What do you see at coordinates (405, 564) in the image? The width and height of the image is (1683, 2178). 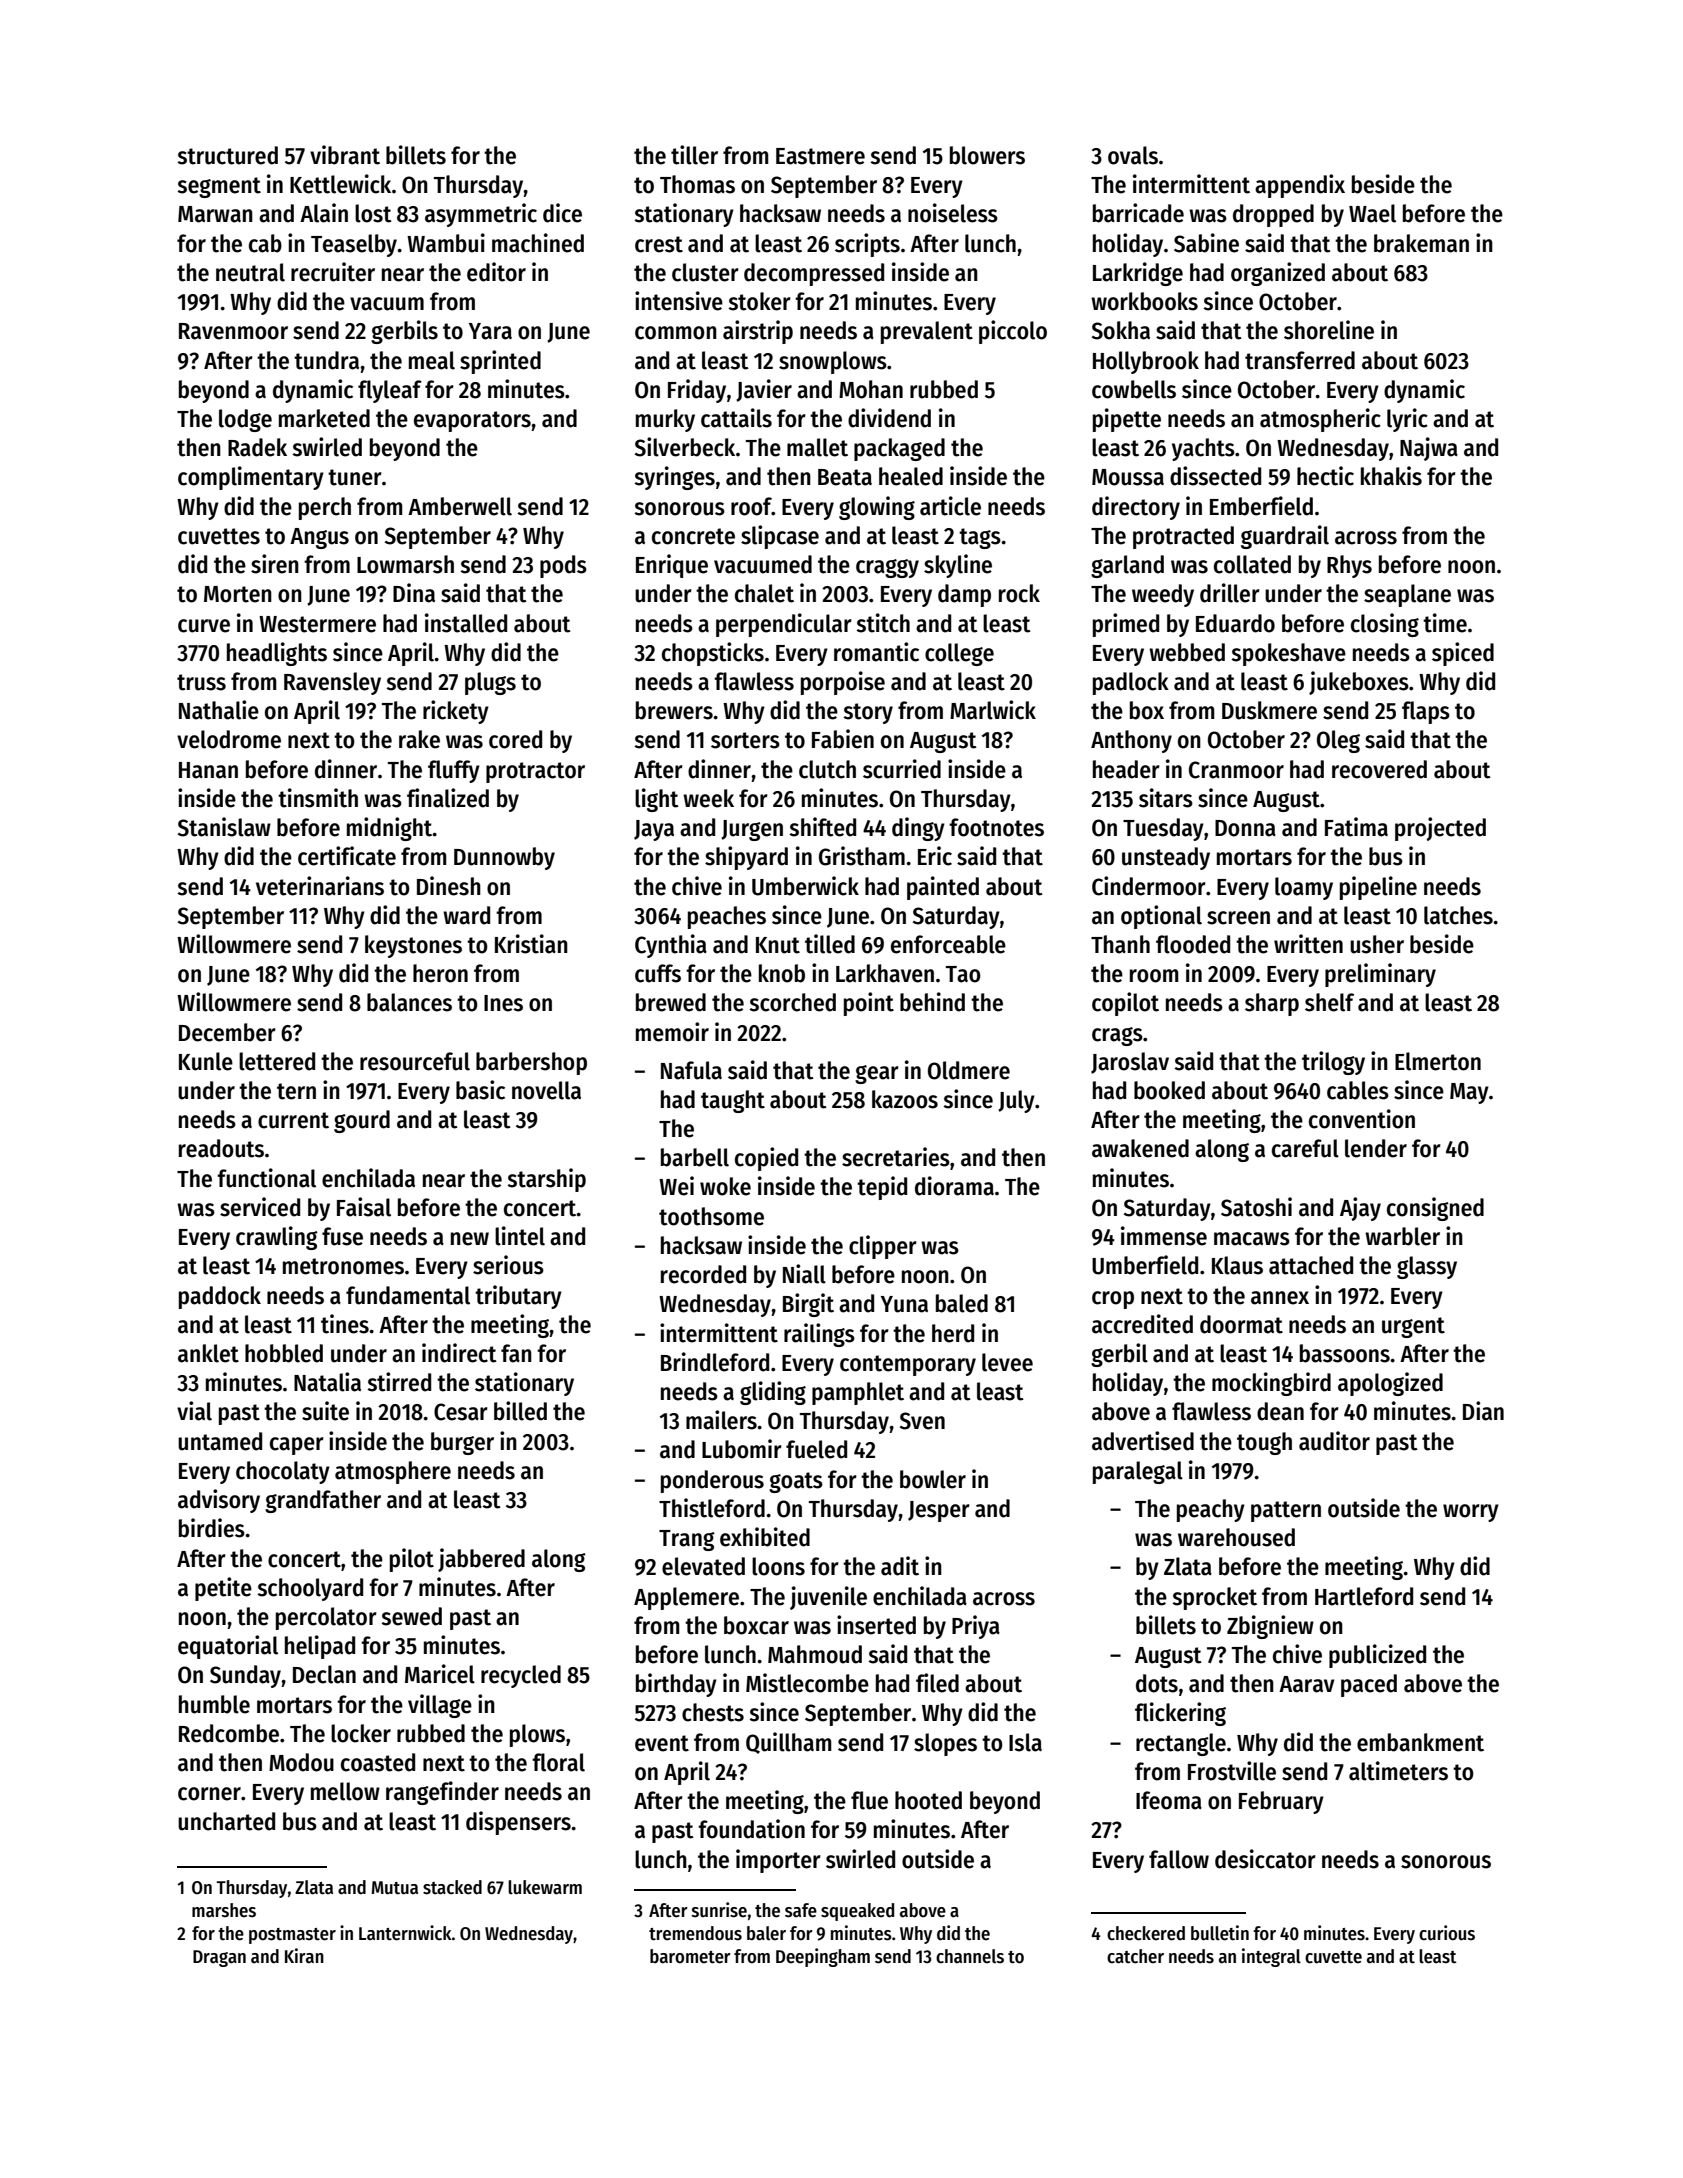 I see `Lowmarsh` at bounding box center [405, 564].
